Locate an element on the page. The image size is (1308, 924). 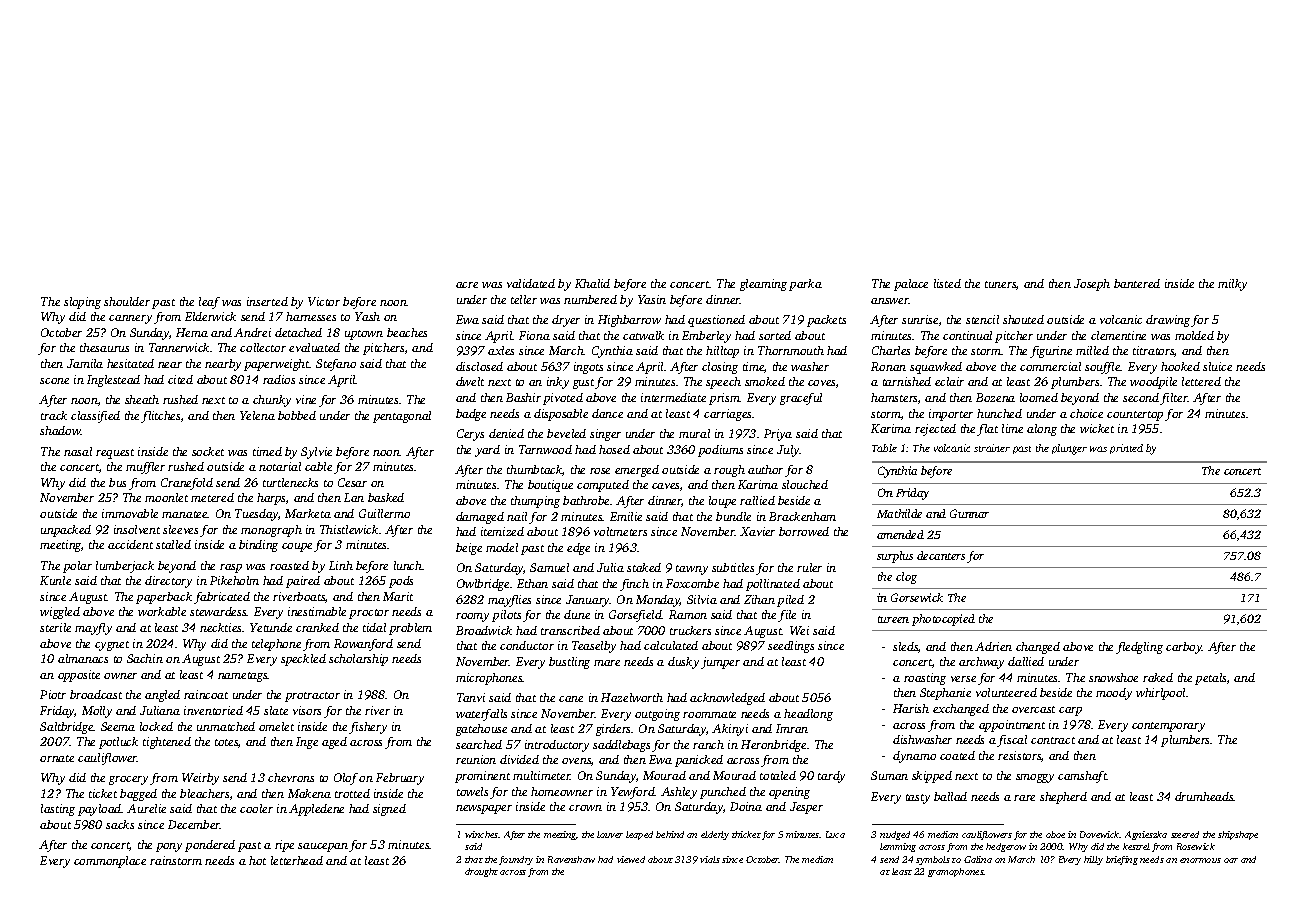
bantered is located at coordinates (1137, 283).
